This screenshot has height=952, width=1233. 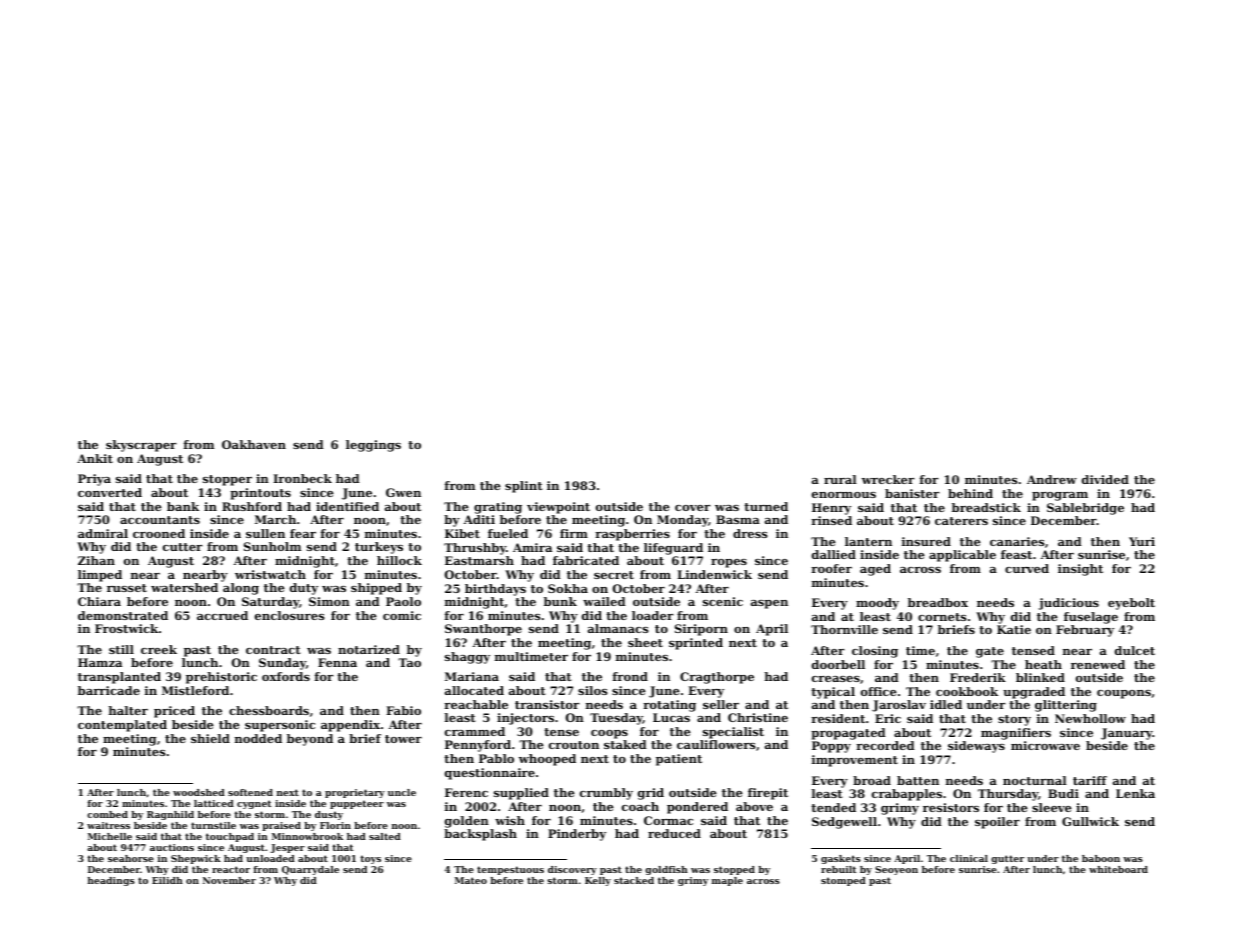 I want to click on skyscraper, so click(x=141, y=446).
